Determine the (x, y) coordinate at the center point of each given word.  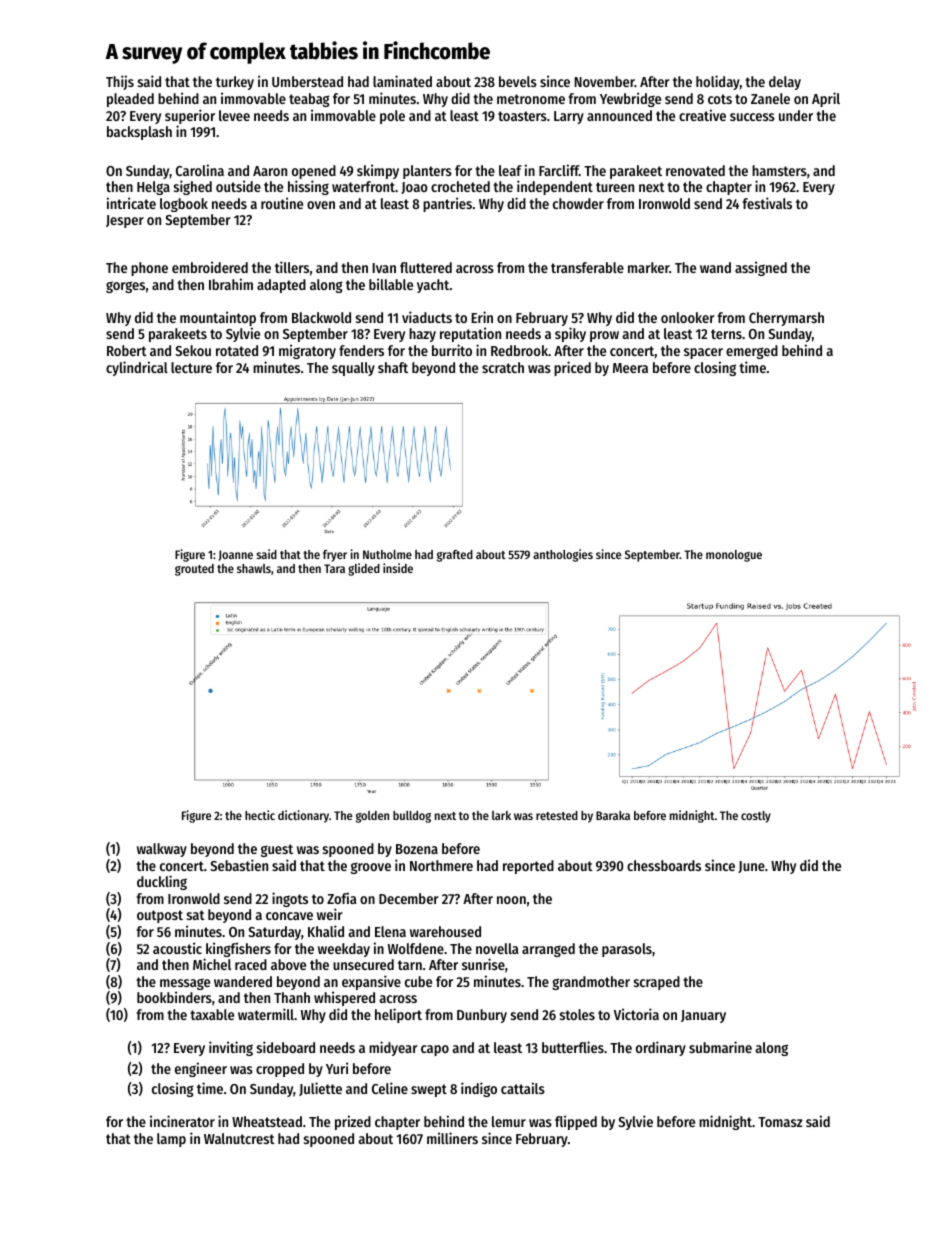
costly (756, 817)
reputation (470, 334)
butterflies (573, 1047)
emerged (752, 352)
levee (234, 115)
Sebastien (239, 865)
